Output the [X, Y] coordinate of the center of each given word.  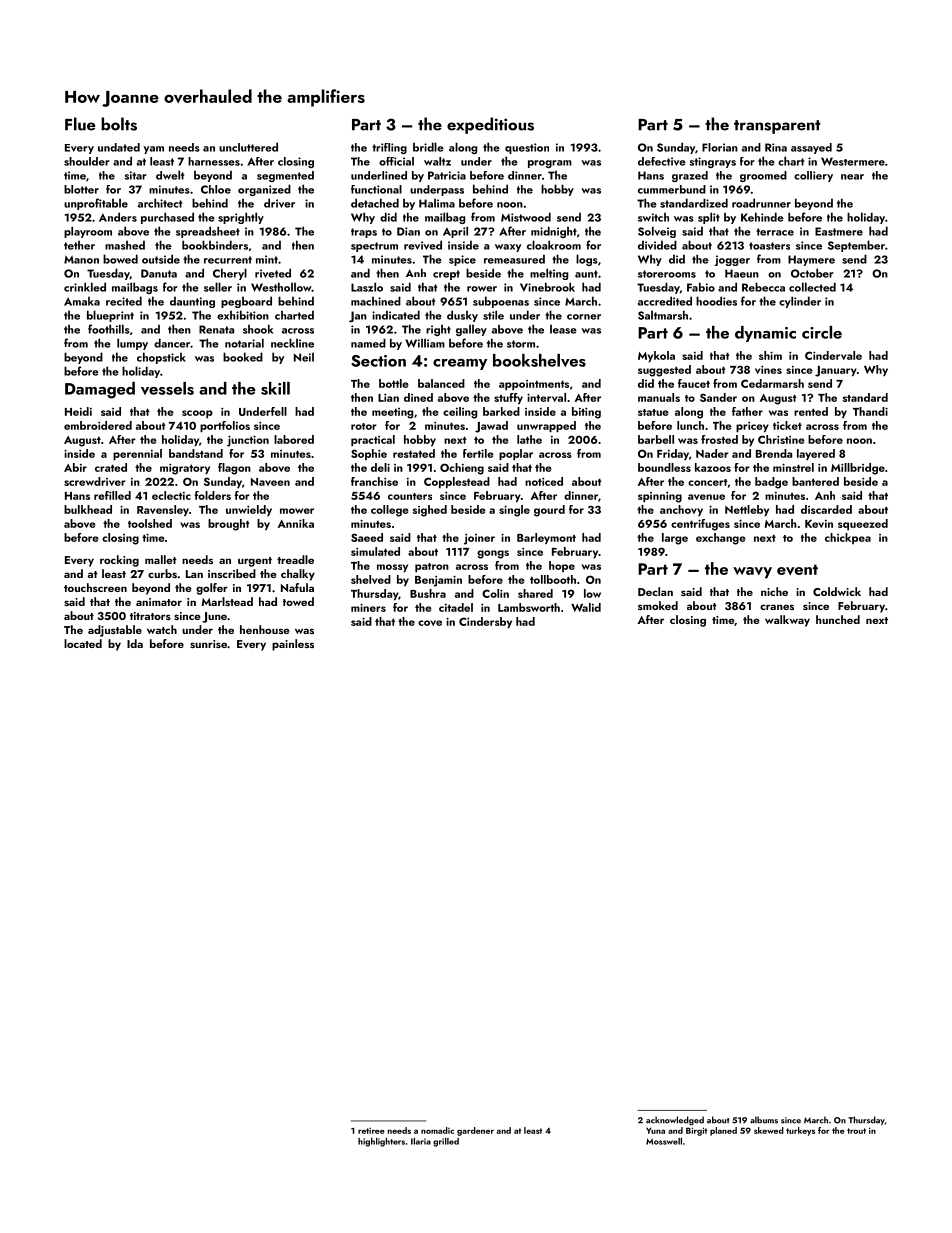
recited [124, 301]
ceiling [460, 413]
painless [293, 645]
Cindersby [485, 622]
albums [764, 1120]
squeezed [863, 524]
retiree [371, 1131]
